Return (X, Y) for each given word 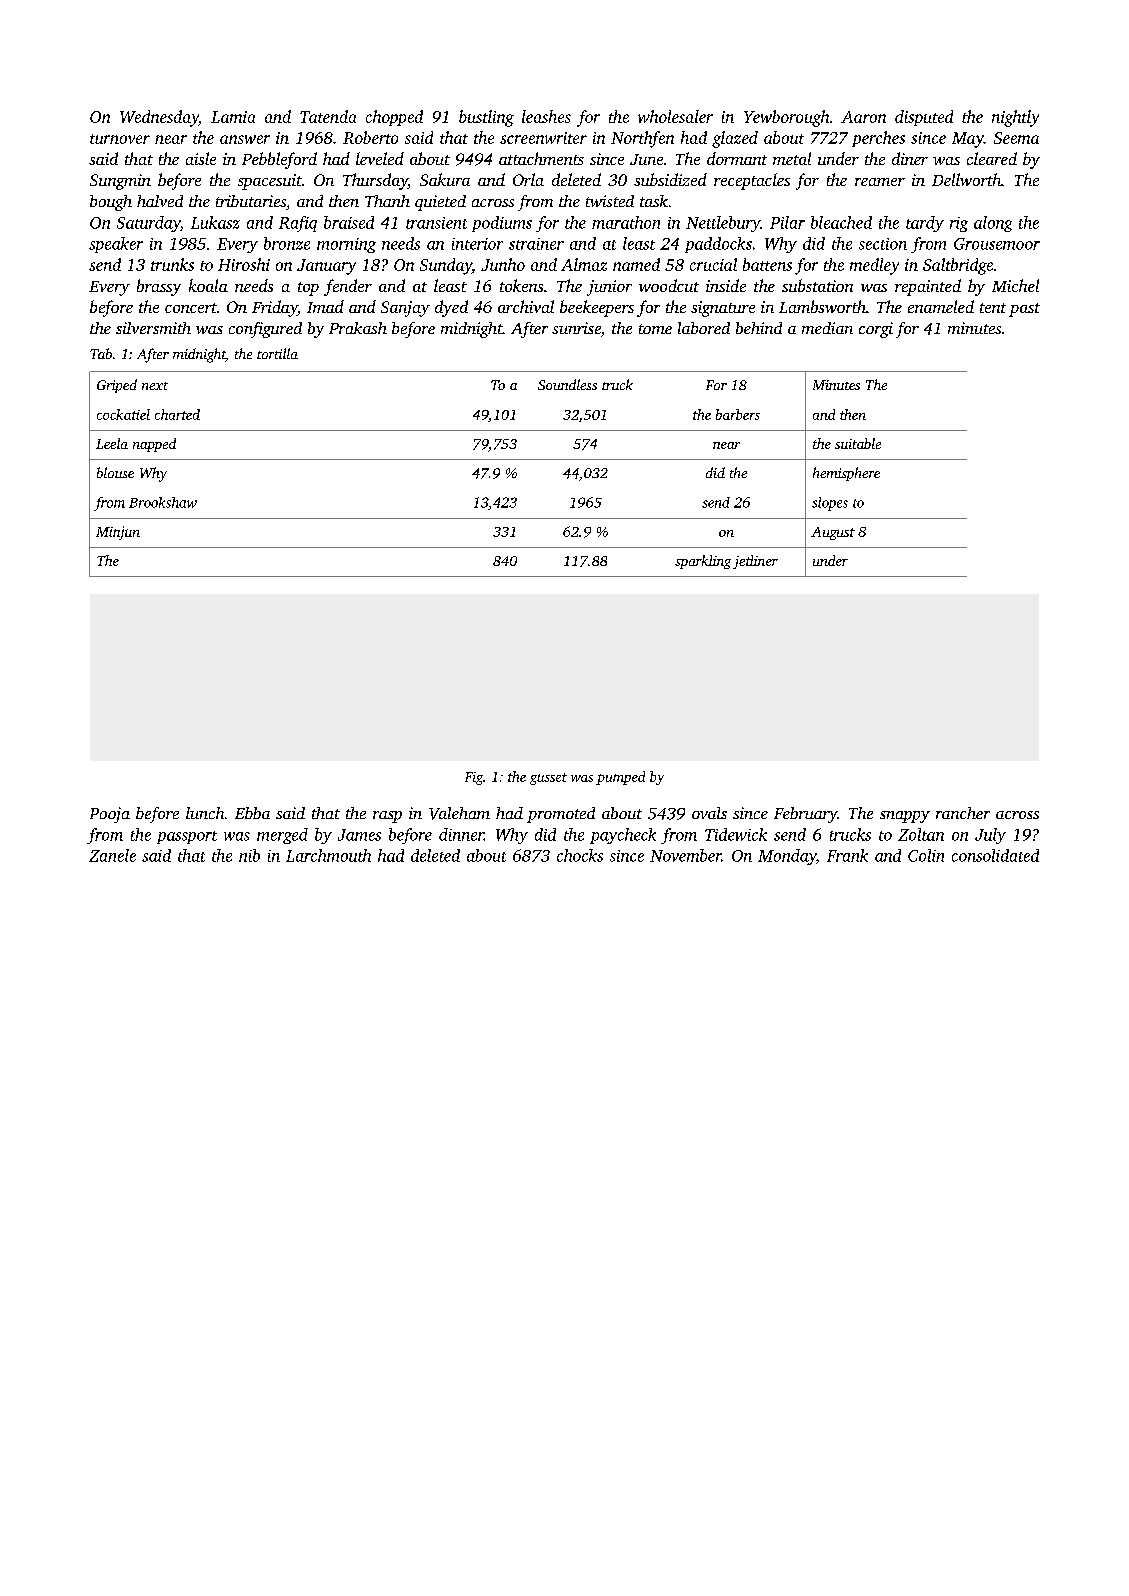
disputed (924, 118)
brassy (159, 287)
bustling (486, 118)
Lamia (233, 117)
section (883, 244)
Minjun (118, 533)
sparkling (703, 562)
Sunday (446, 266)
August (833, 533)
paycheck (623, 836)
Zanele (112, 855)
